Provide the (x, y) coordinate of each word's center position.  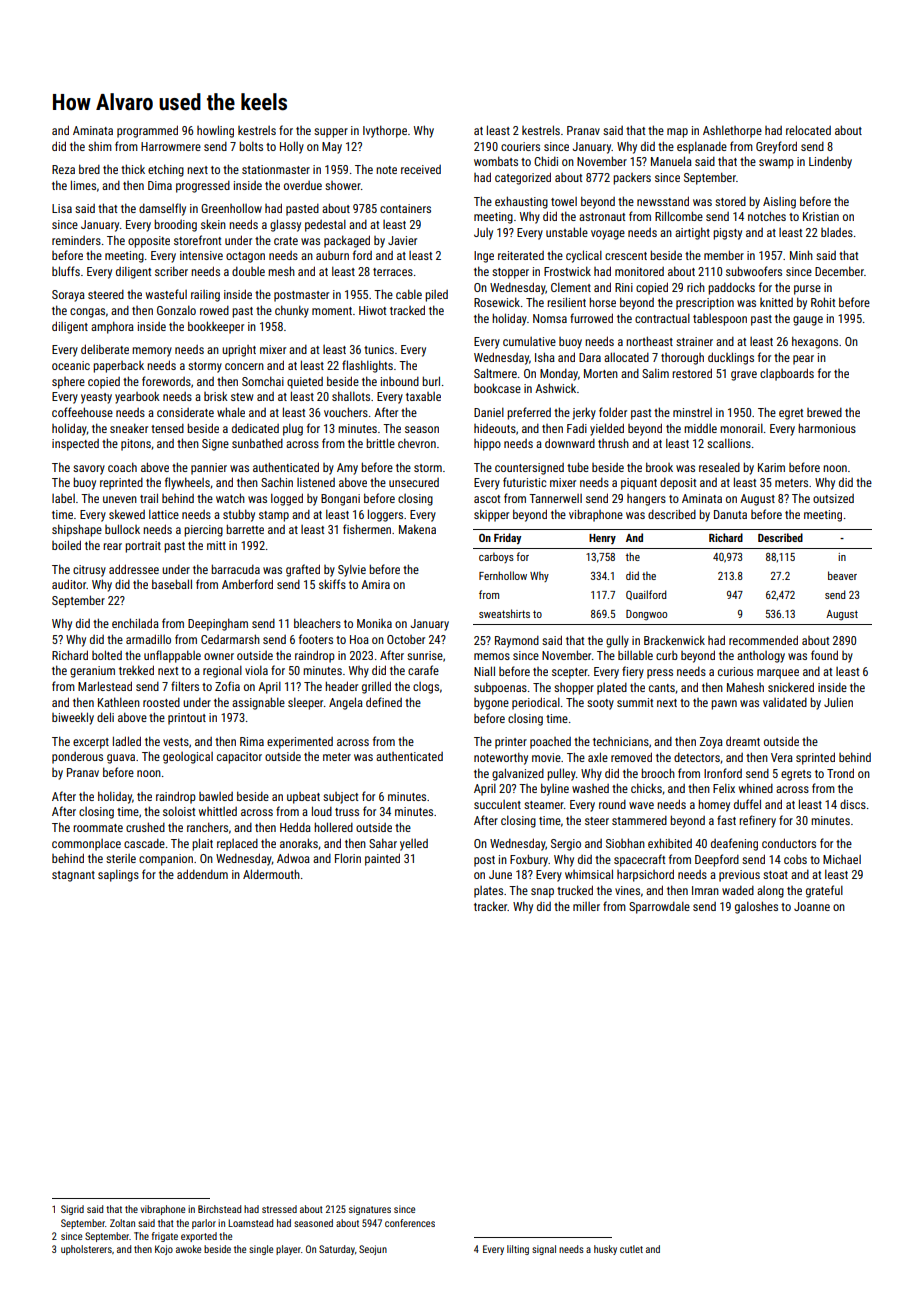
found (824, 655)
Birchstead (219, 1209)
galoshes (756, 907)
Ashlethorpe (732, 131)
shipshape (77, 530)
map (677, 133)
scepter (570, 673)
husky (605, 1250)
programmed (147, 131)
